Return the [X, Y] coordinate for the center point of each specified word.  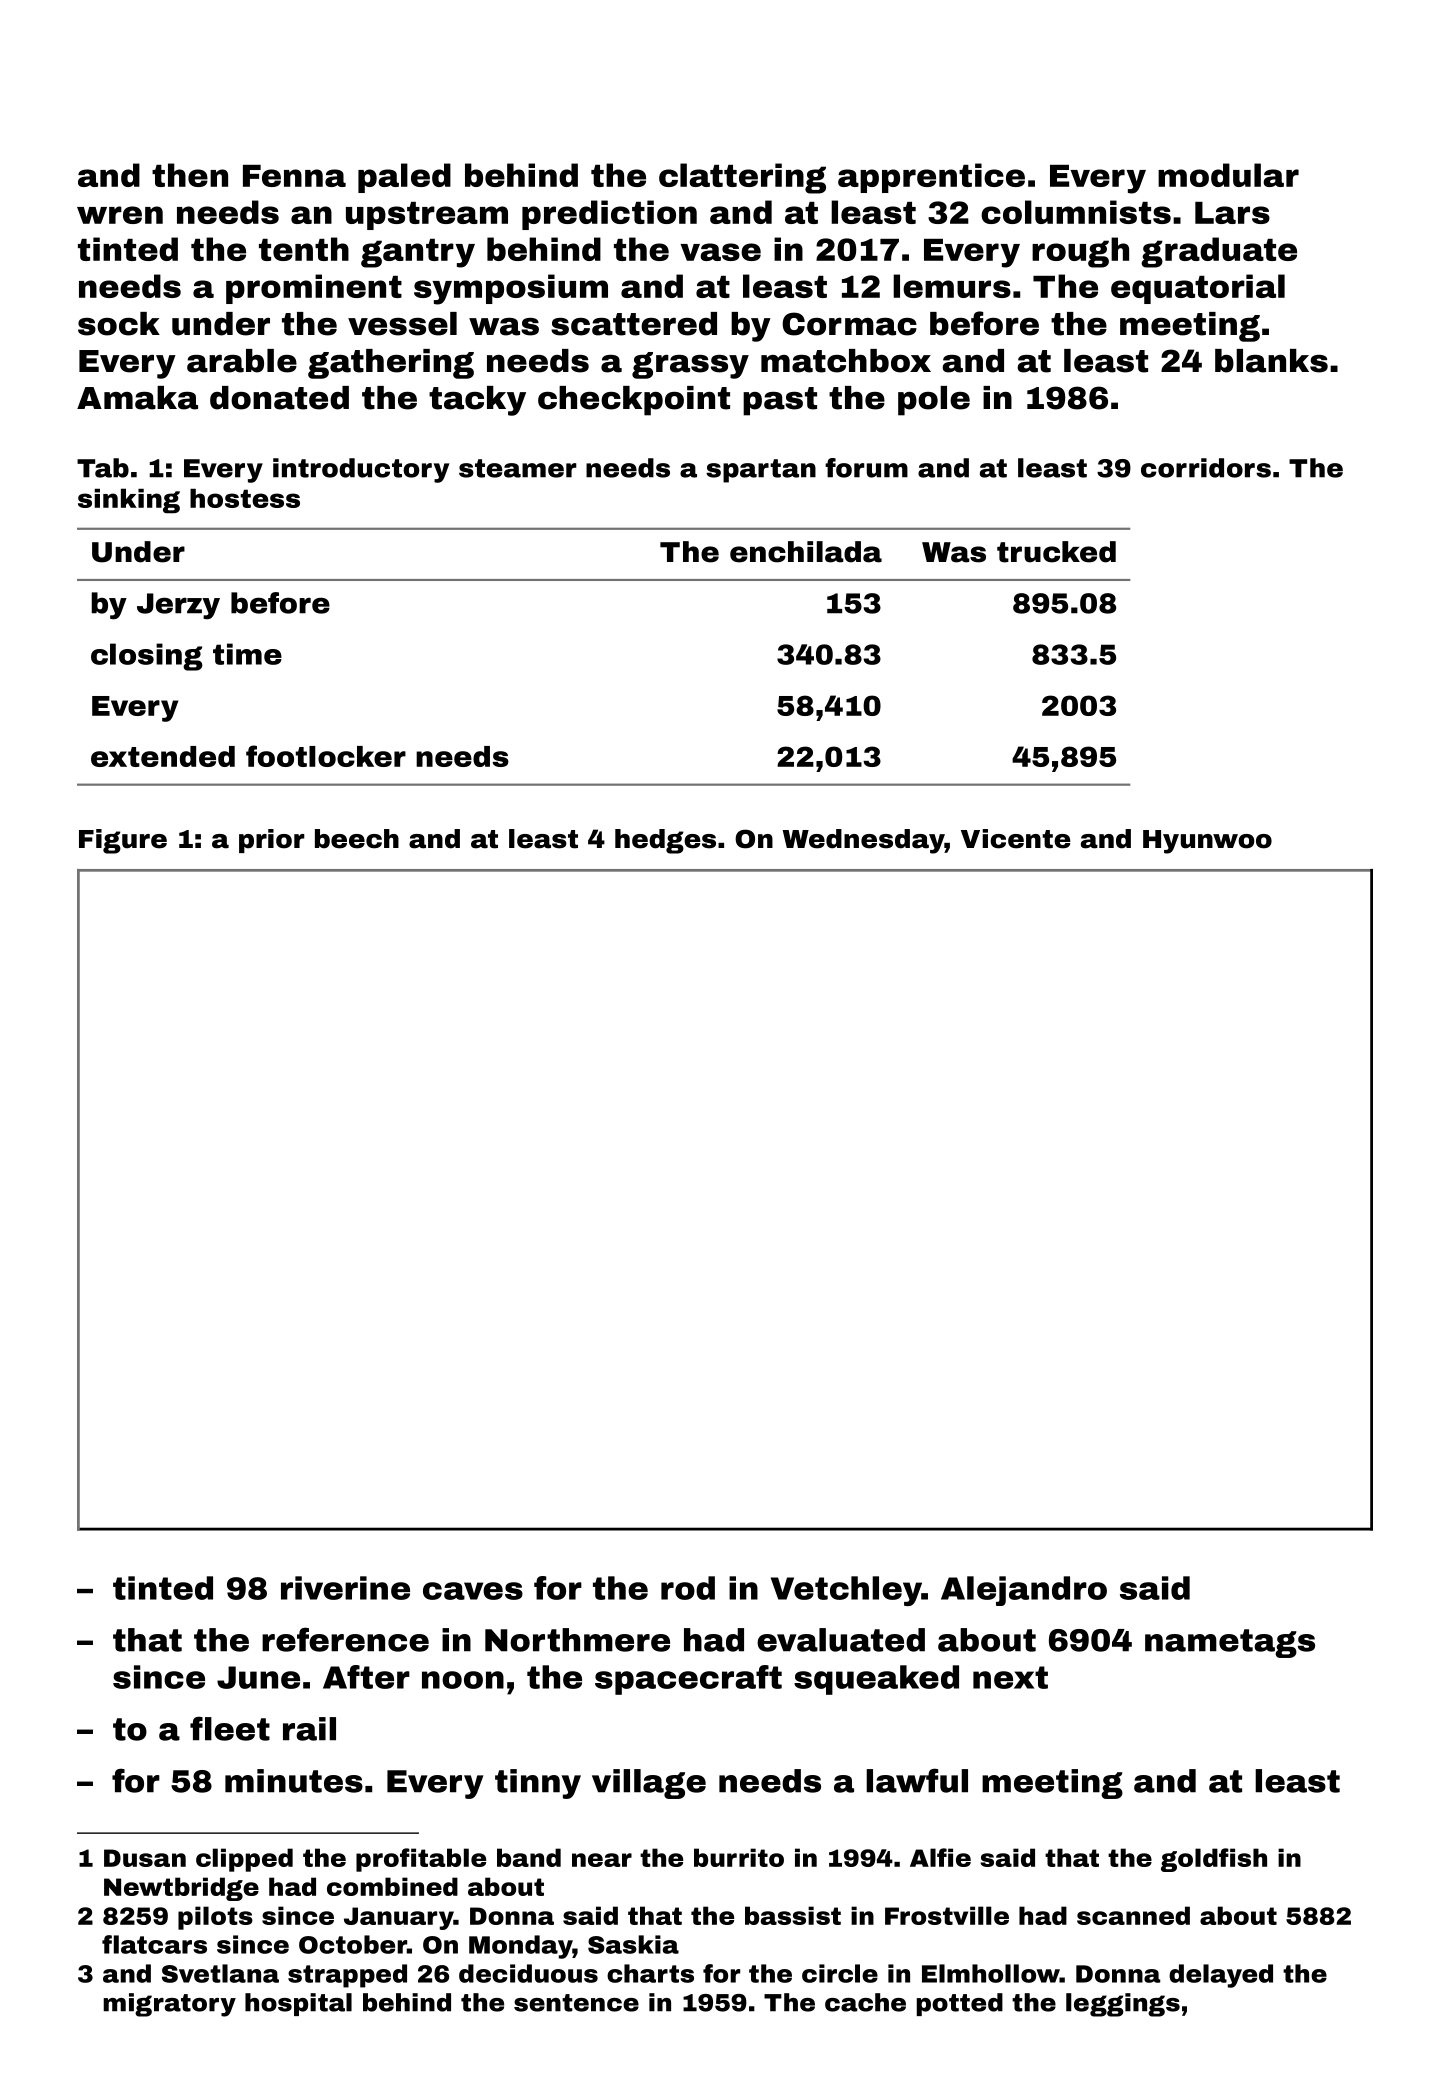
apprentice [931, 178]
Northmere [577, 1640]
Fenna [294, 176]
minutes [294, 1781]
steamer [518, 468]
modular [1228, 175]
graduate [1219, 252]
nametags [1230, 1643]
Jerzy [178, 606]
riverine [345, 1588]
